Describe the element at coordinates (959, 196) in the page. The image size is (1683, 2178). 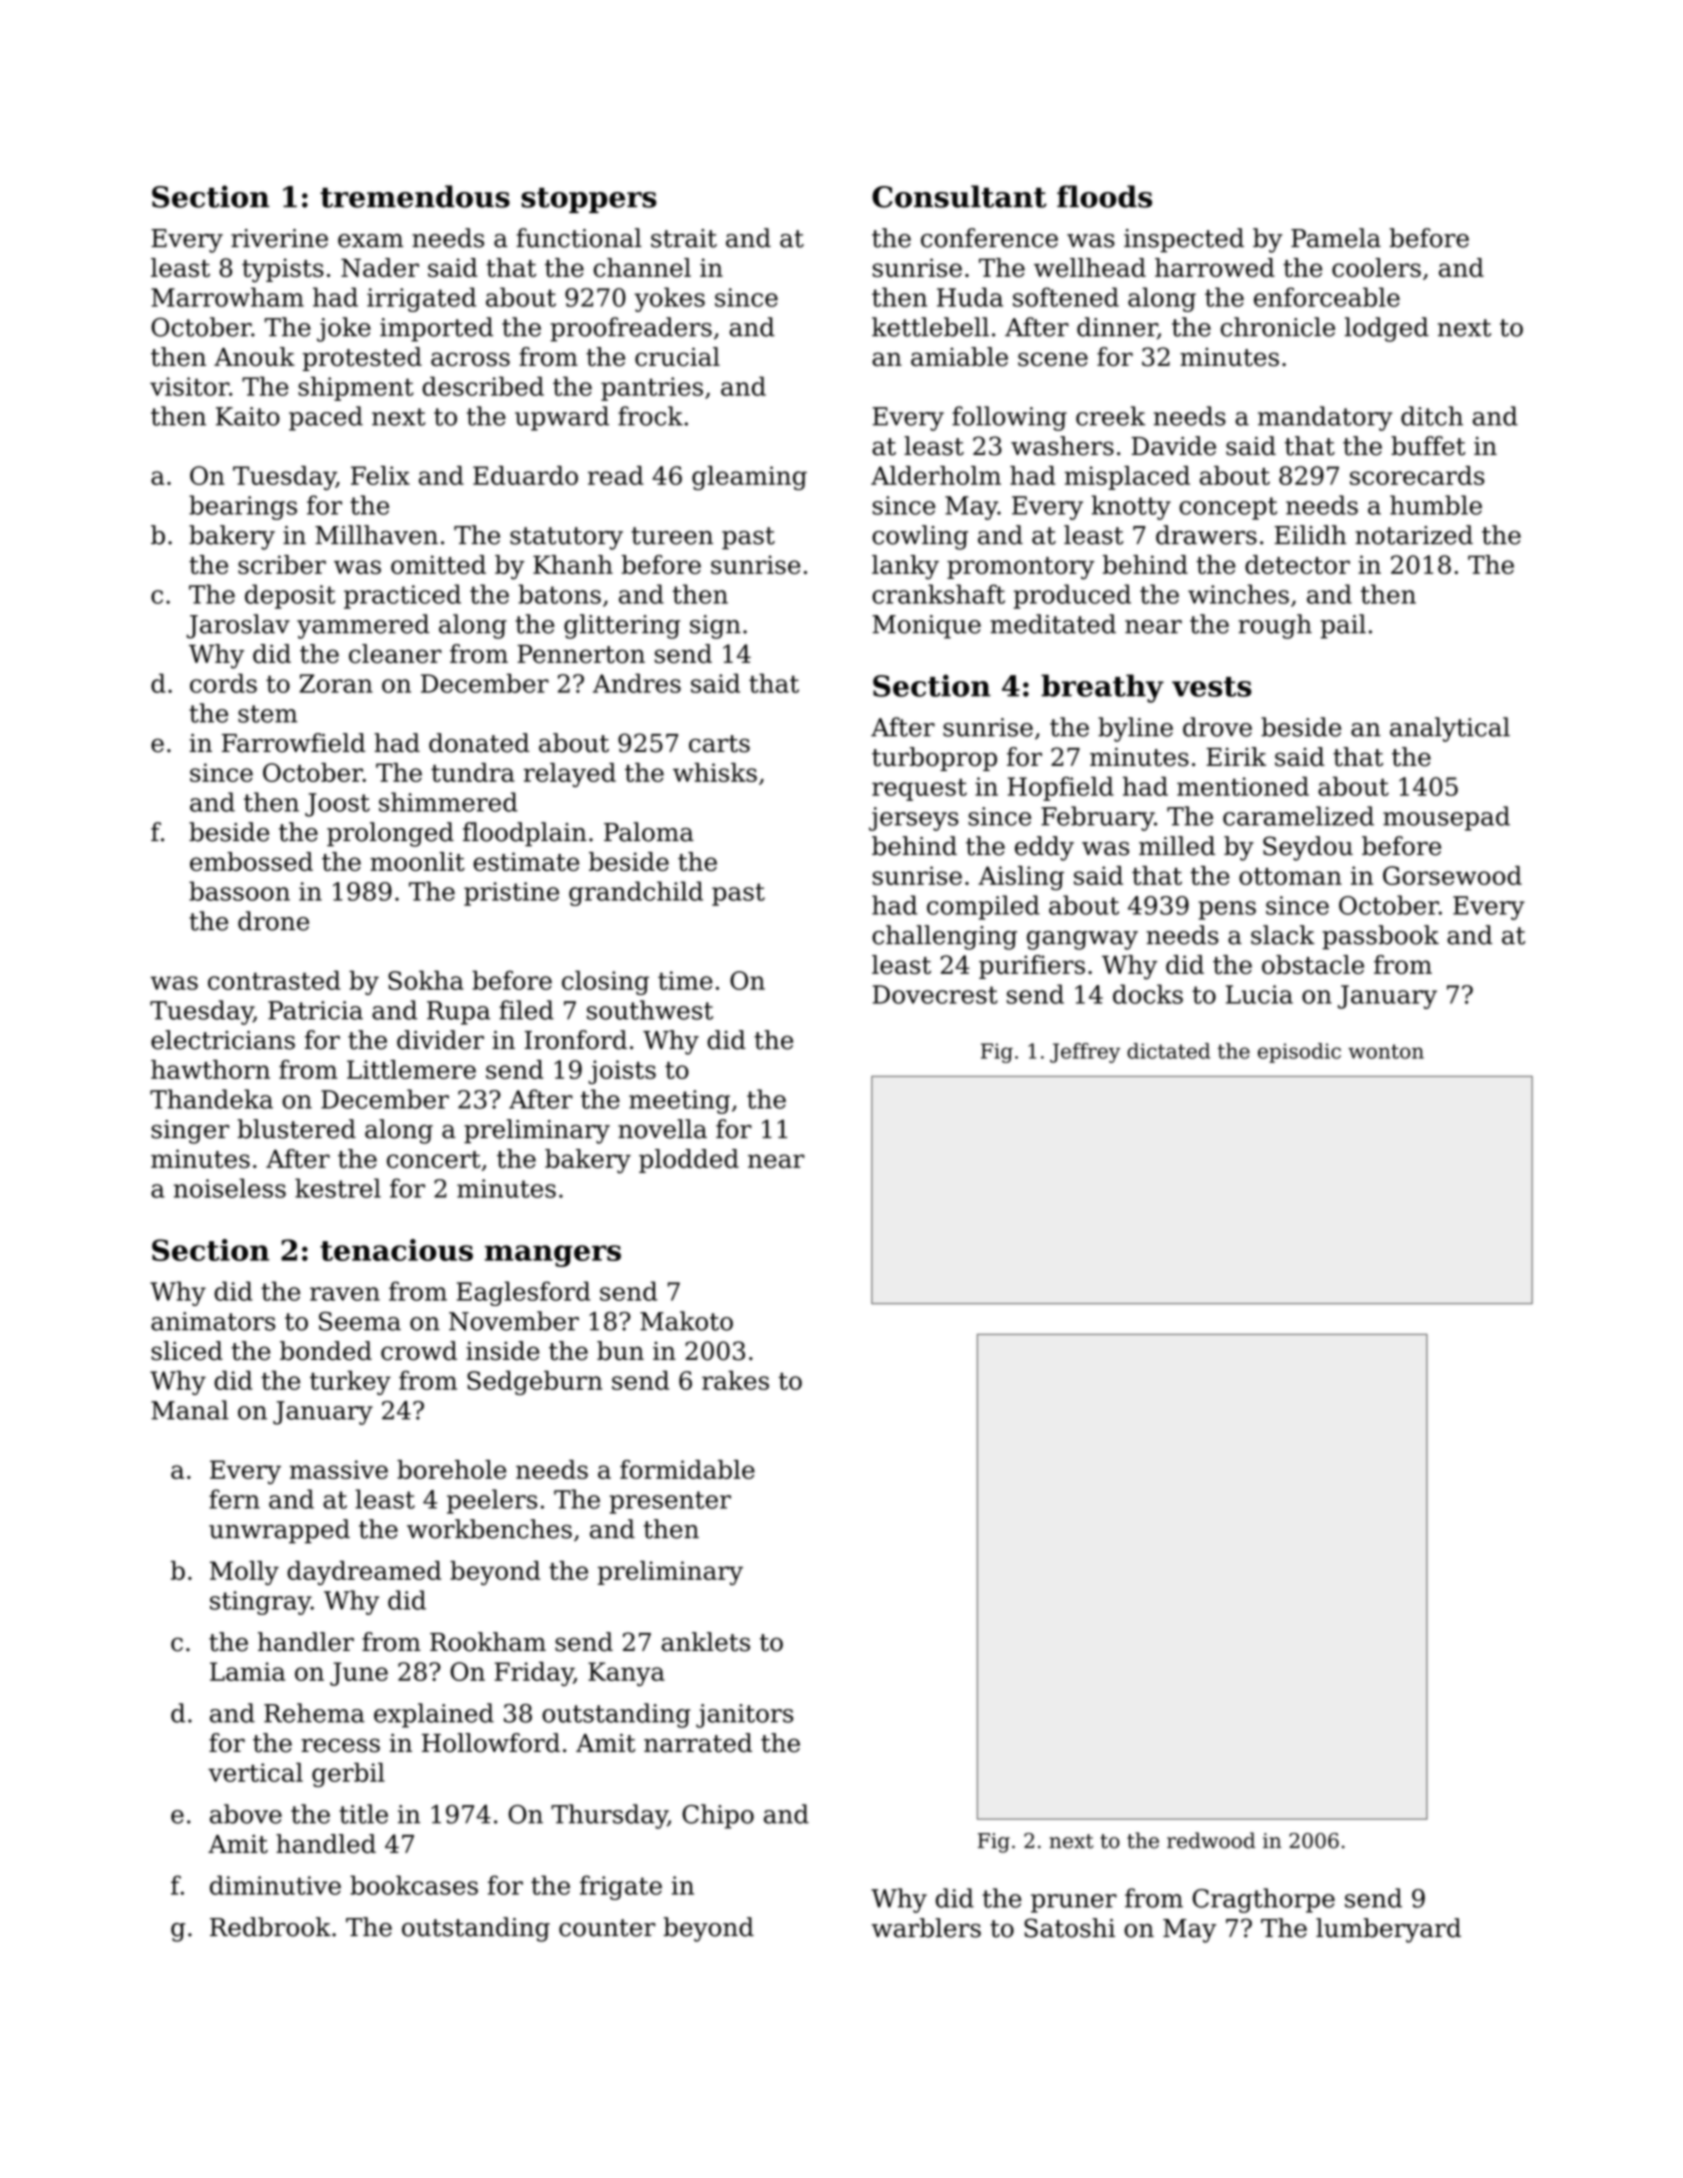
I see `Consultant` at that location.
